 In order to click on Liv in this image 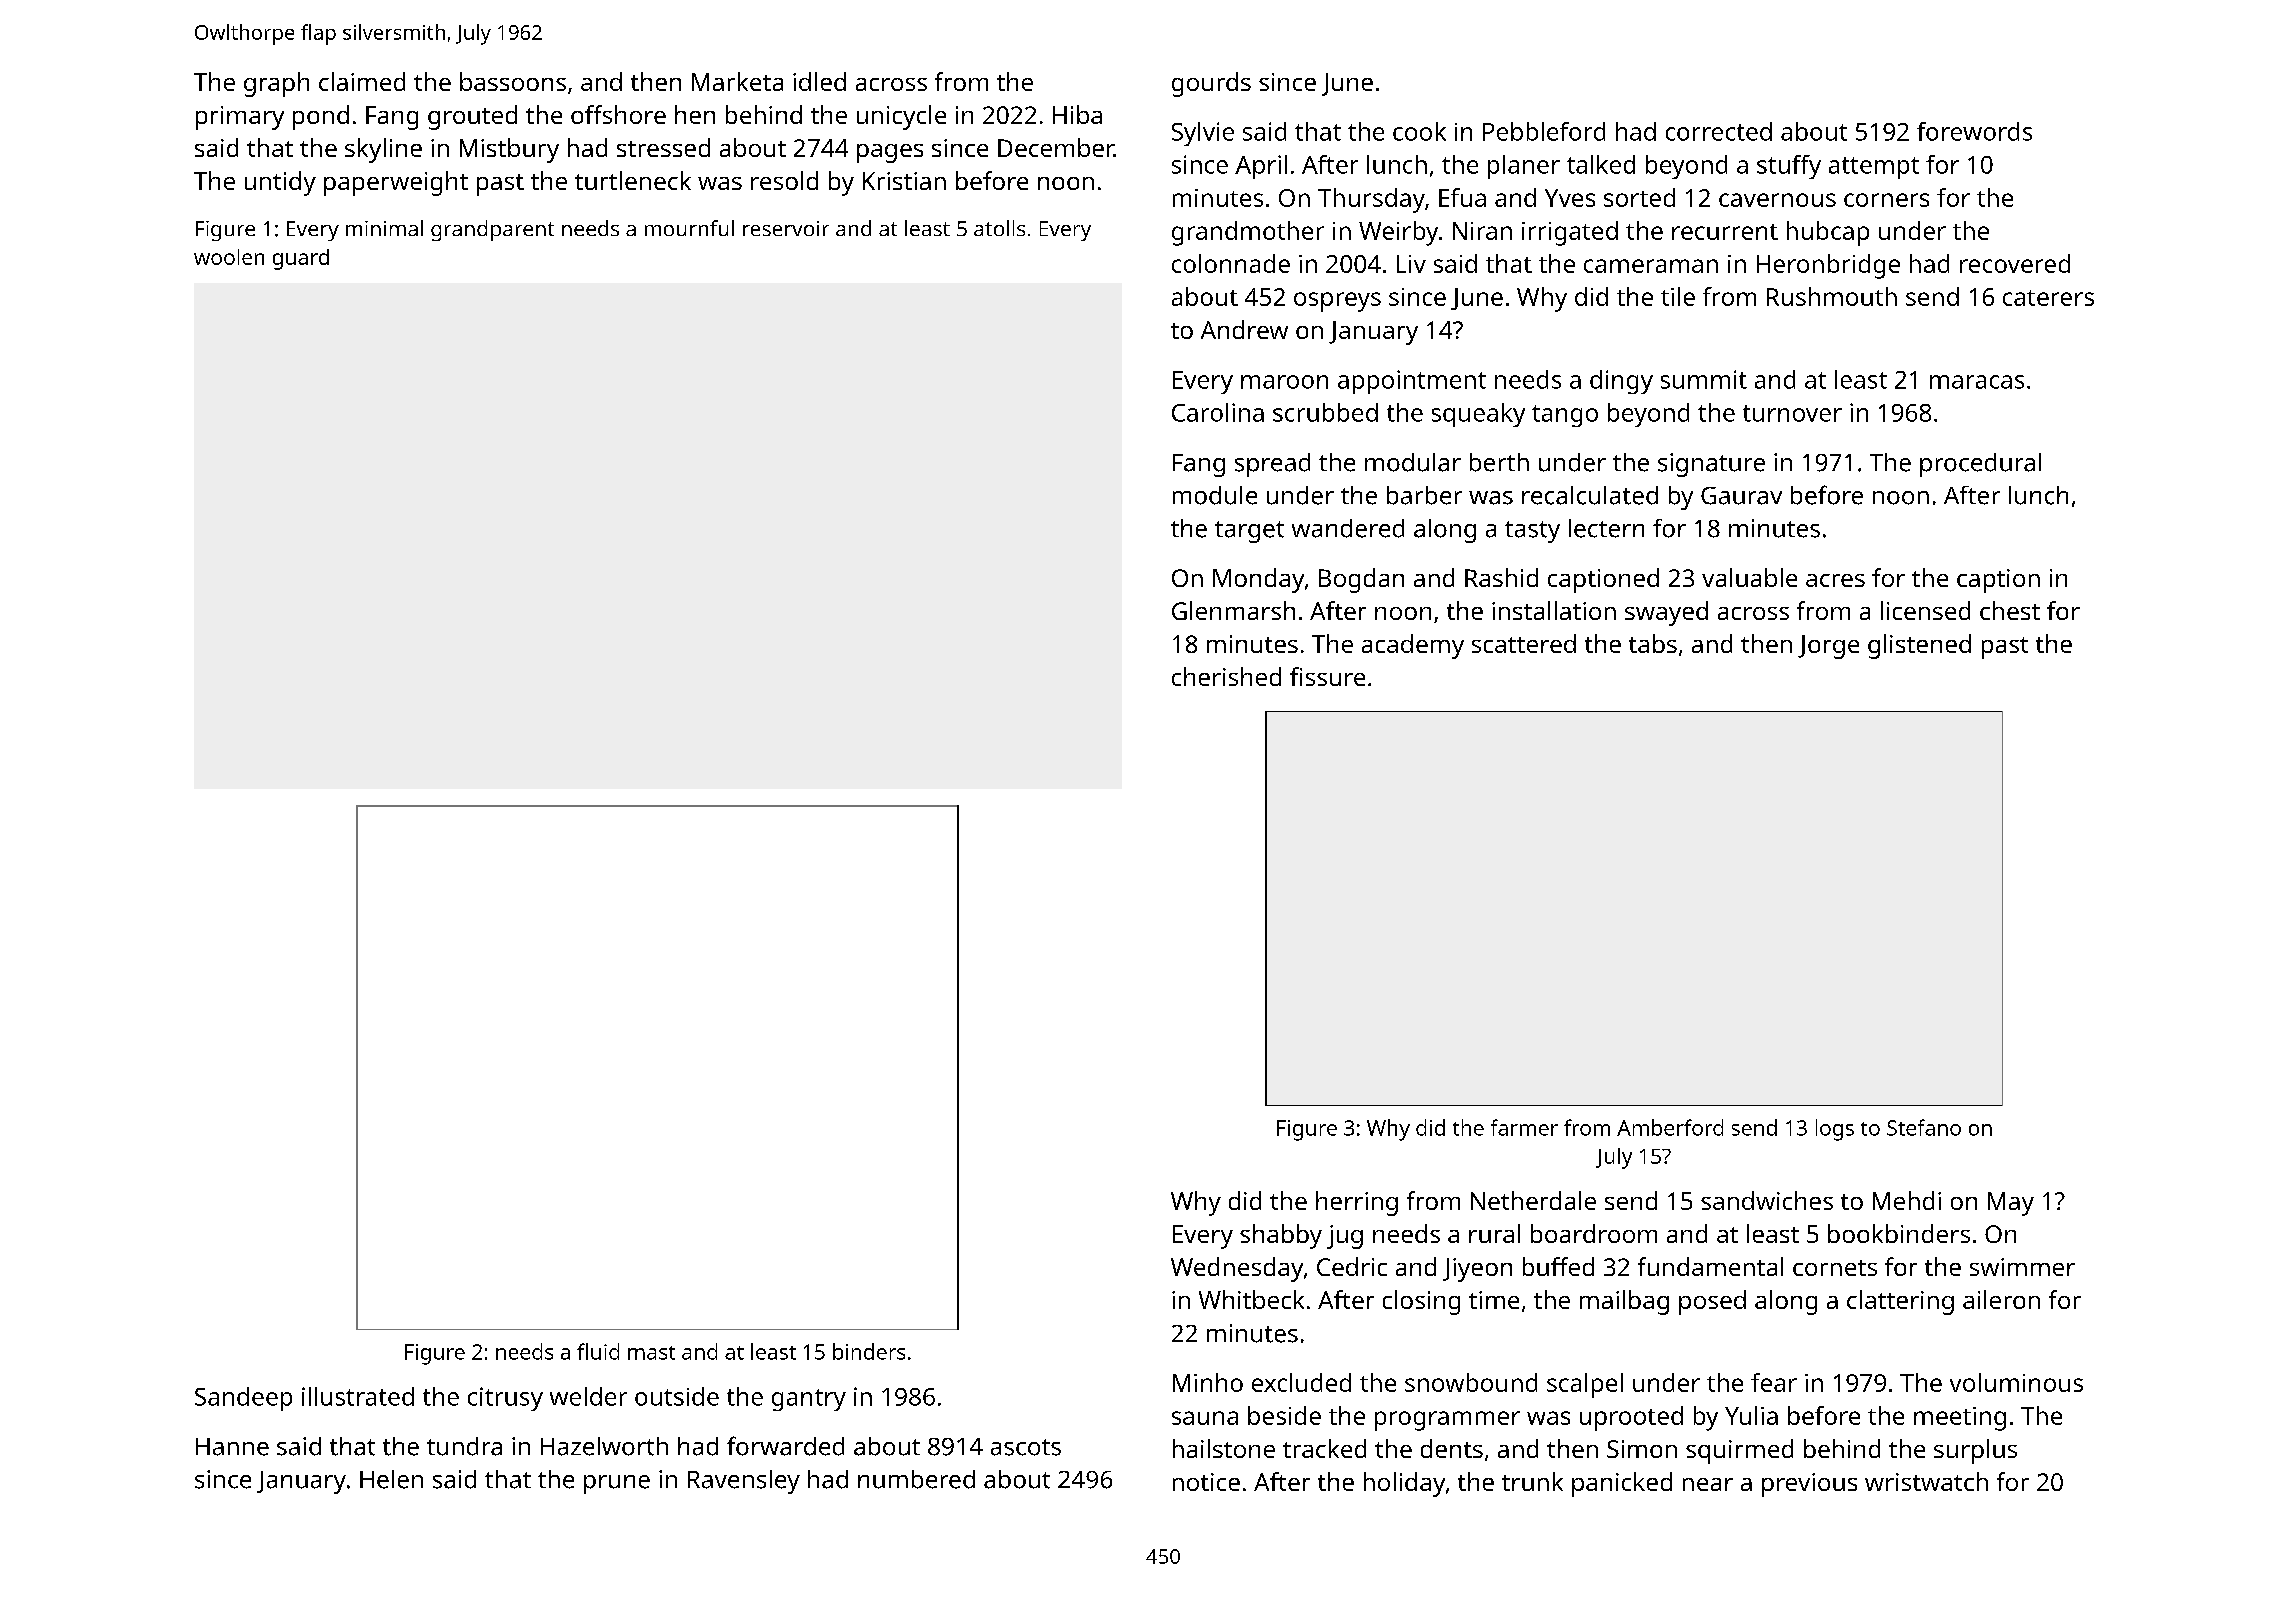, I will do `click(1411, 264)`.
